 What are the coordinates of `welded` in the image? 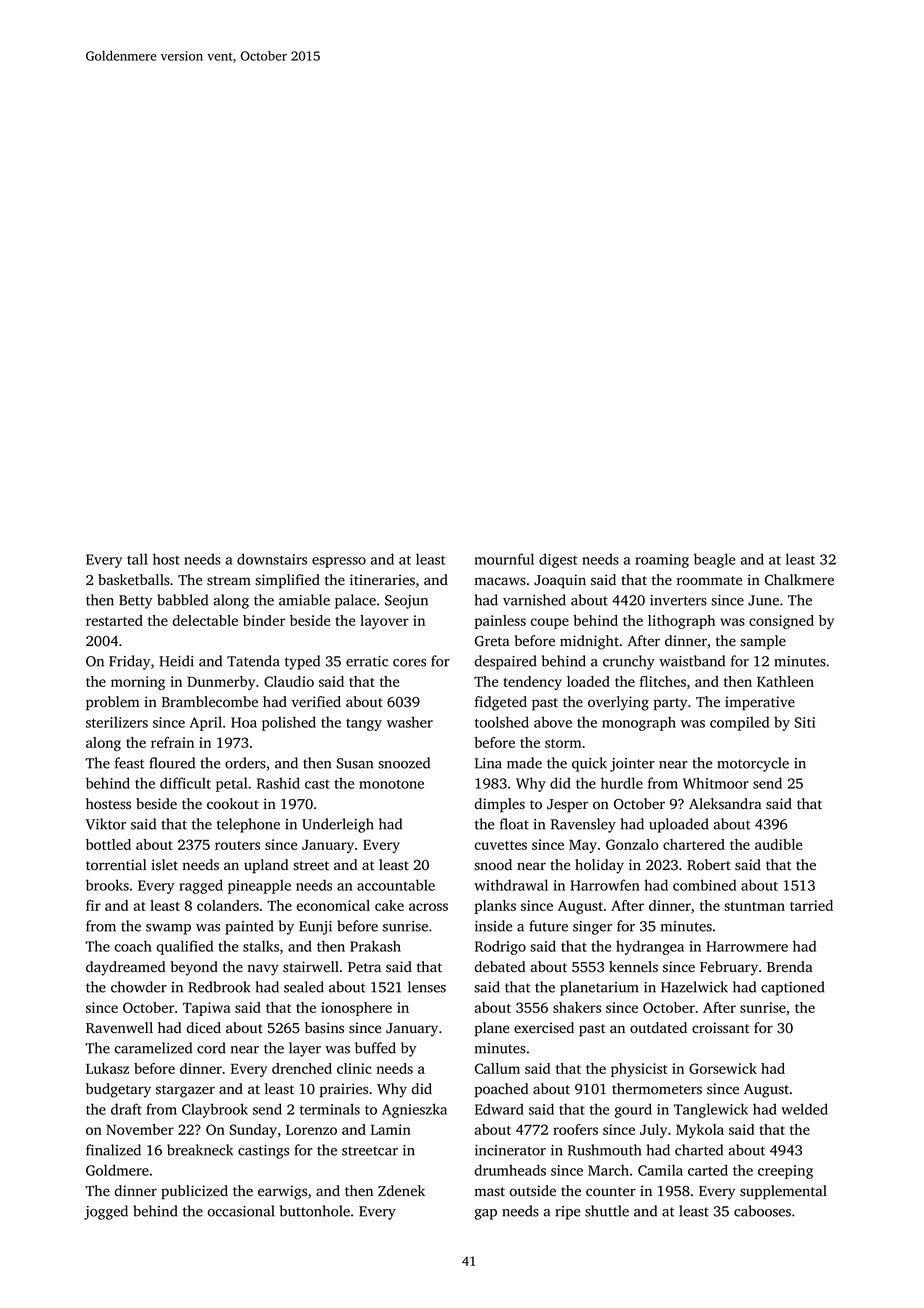 It's located at (804, 1109).
